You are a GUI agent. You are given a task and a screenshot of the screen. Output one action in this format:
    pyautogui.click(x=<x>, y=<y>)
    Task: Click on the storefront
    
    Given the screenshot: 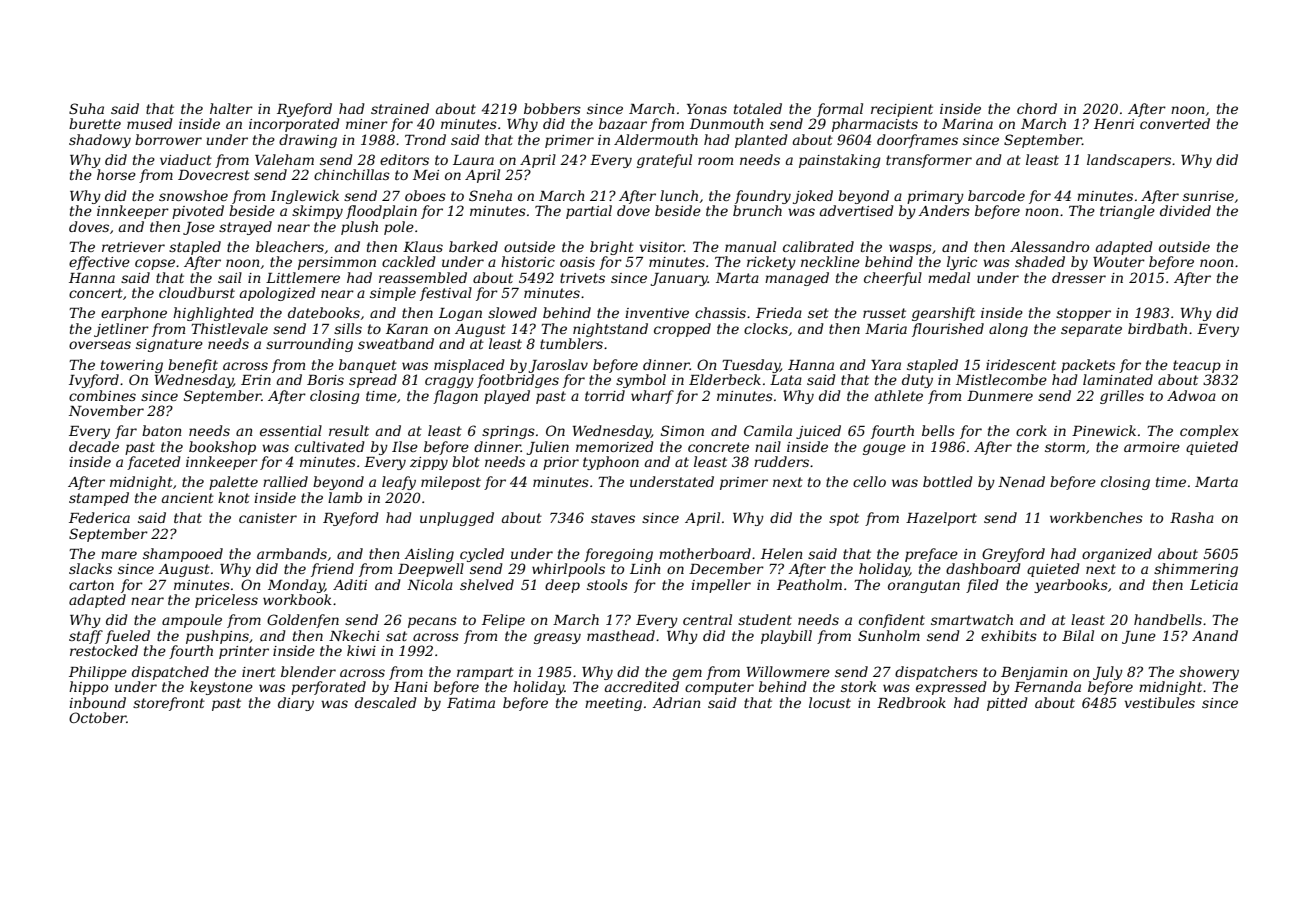 What is the action you would take?
    pyautogui.click(x=169, y=704)
